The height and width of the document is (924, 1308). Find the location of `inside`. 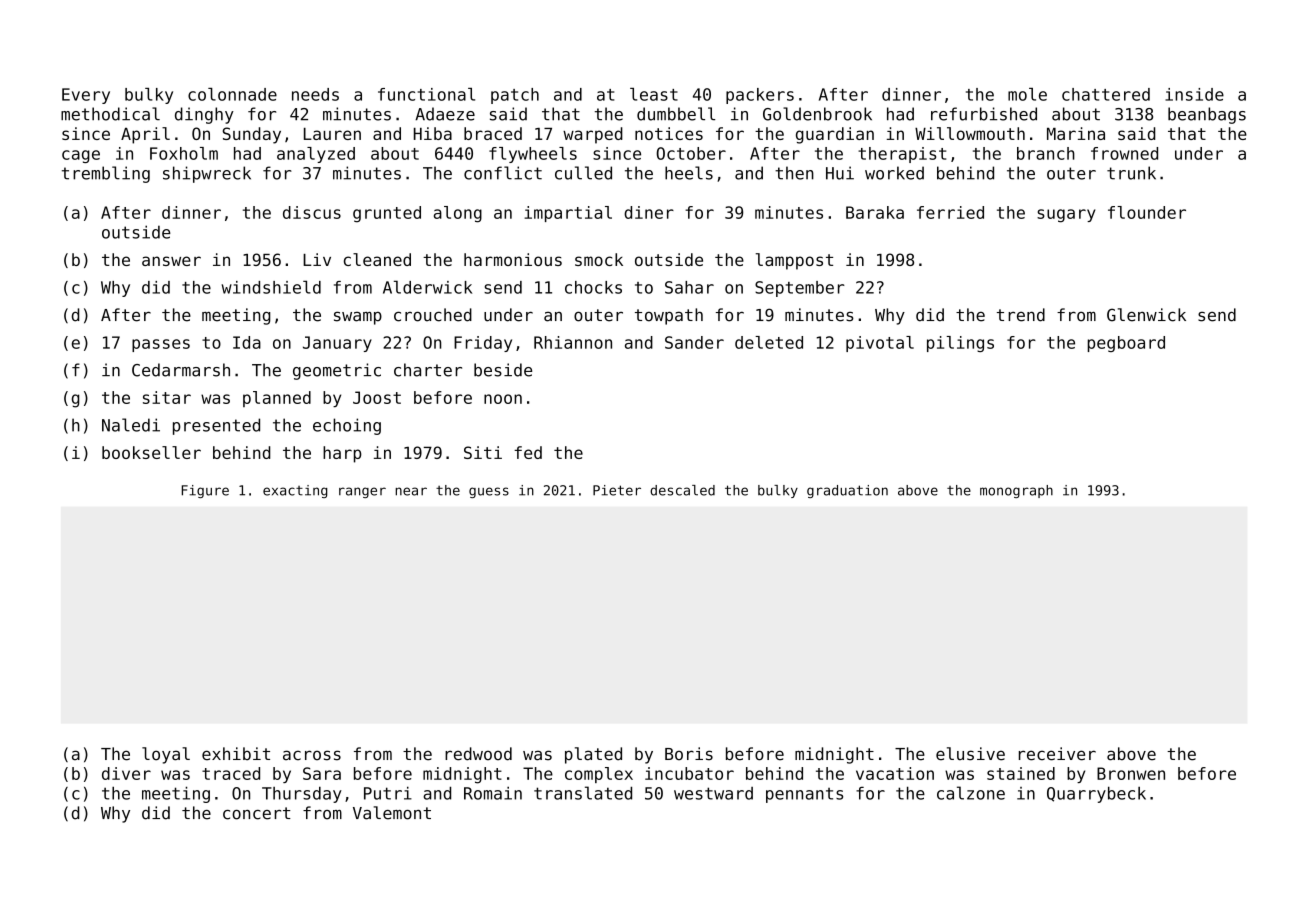

inside is located at coordinates (1194, 94).
